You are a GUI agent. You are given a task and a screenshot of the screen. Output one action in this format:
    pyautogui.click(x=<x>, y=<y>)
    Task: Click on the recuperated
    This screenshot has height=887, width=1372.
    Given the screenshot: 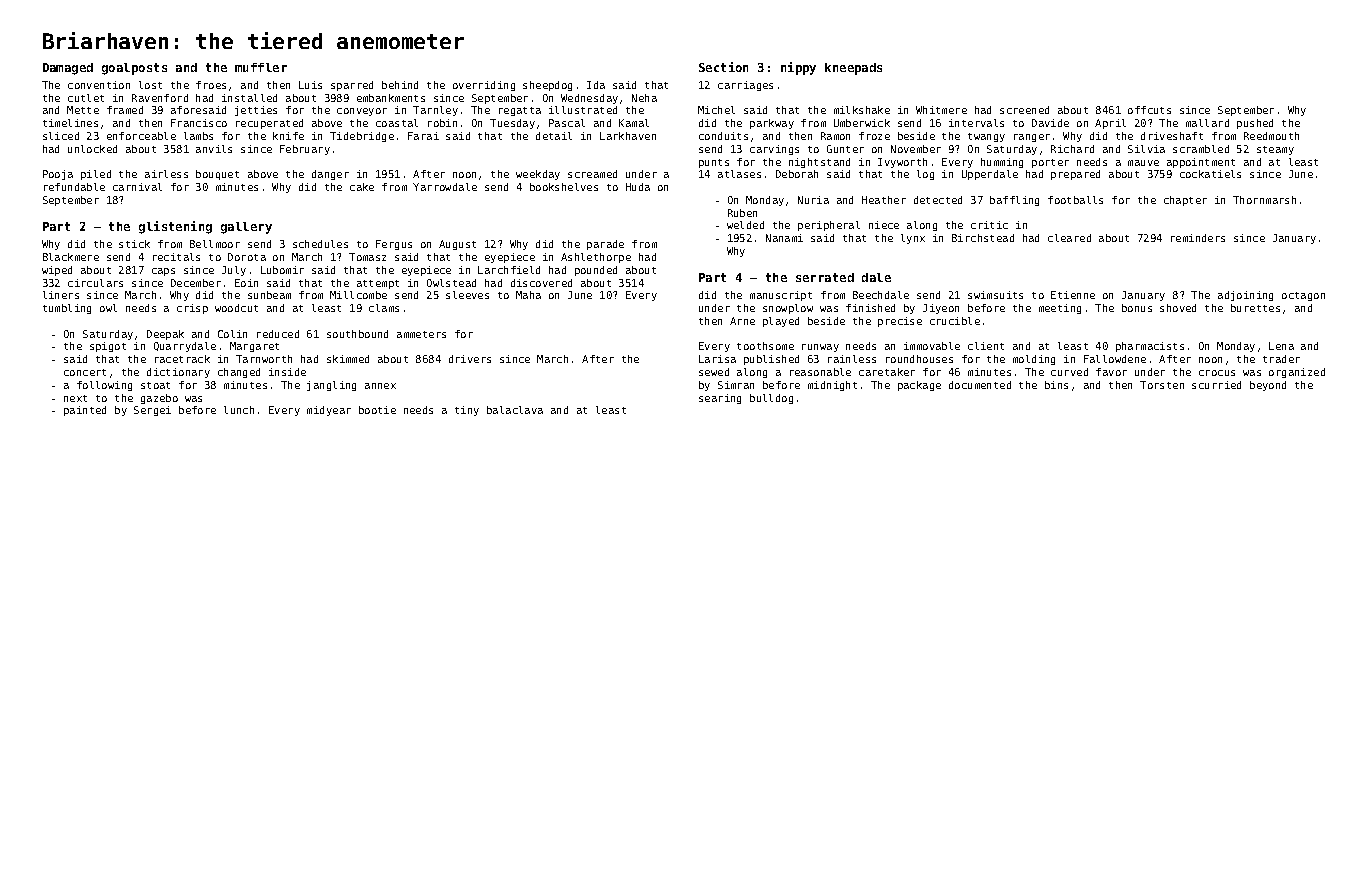 What is the action you would take?
    pyautogui.click(x=269, y=124)
